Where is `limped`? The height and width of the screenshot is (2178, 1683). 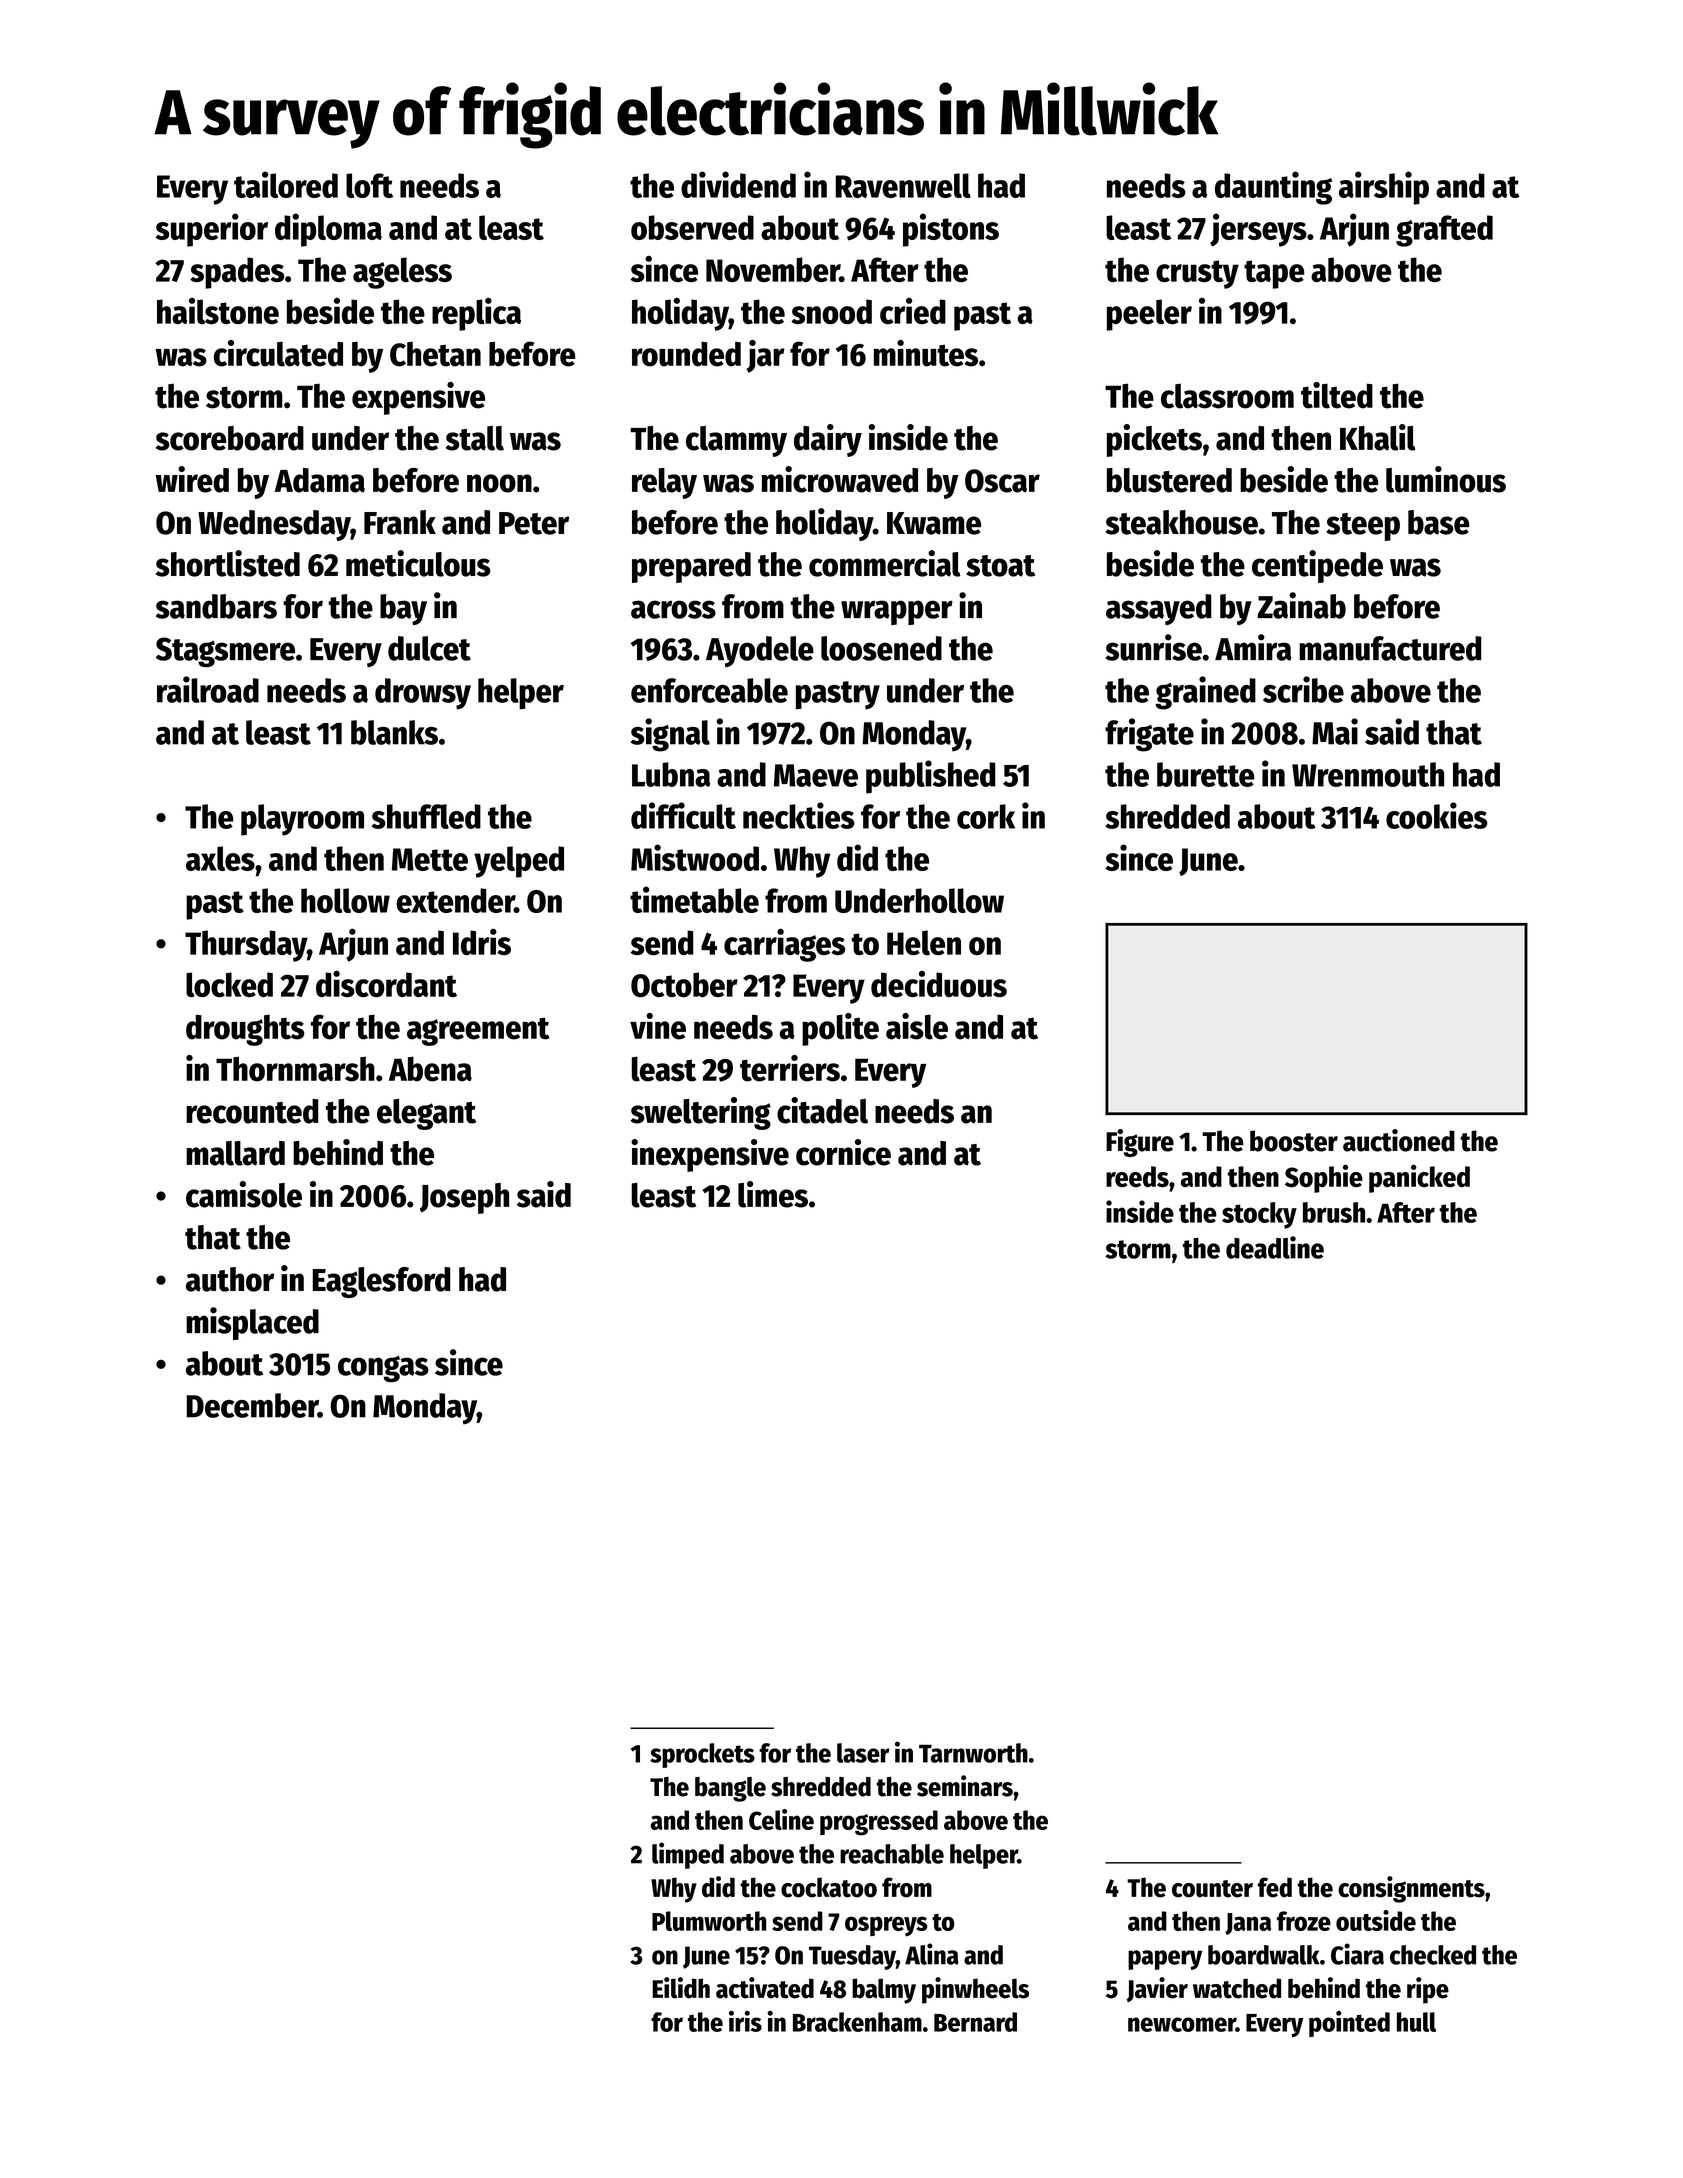 limped is located at coordinates (688, 1855).
